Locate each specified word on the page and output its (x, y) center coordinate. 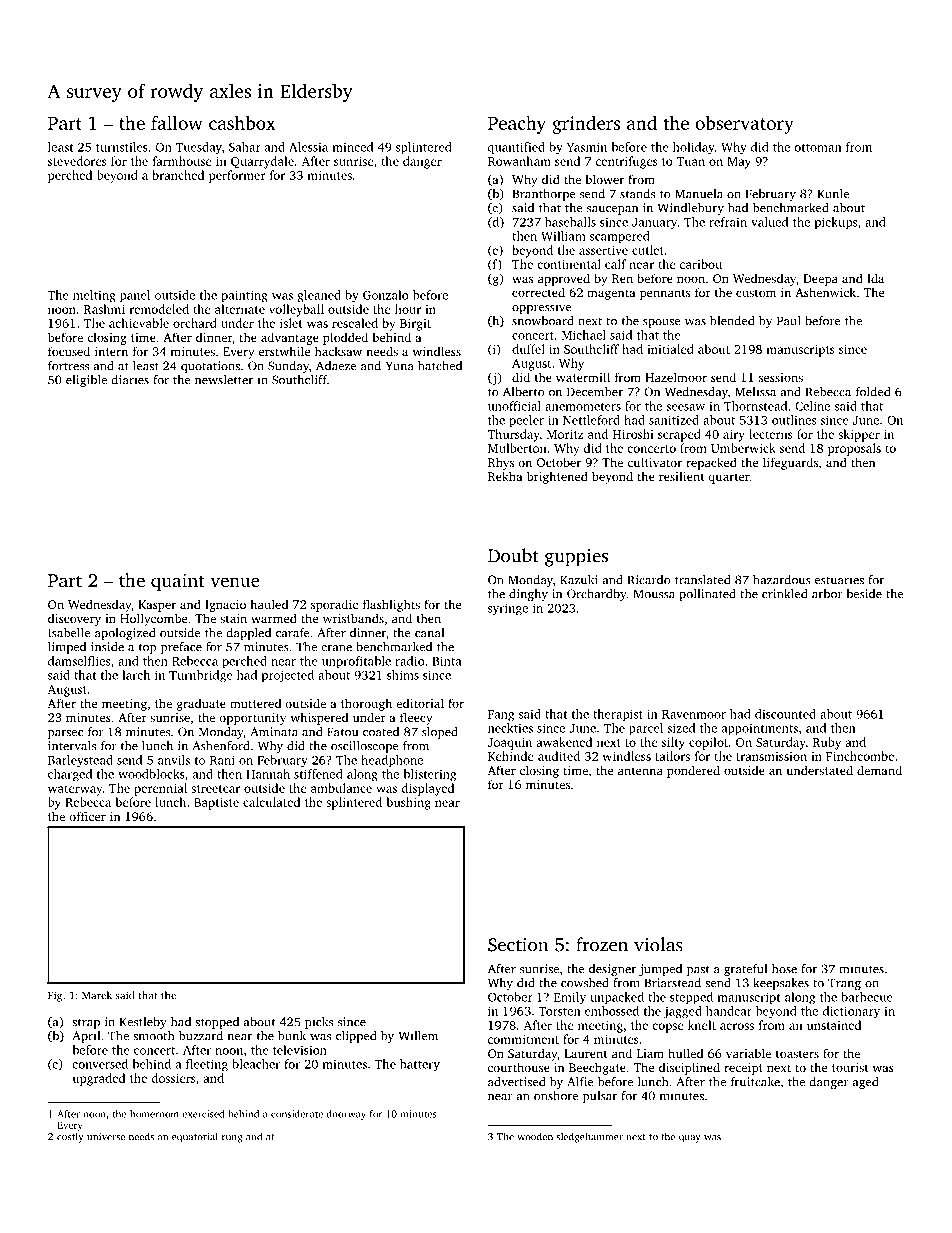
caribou (701, 264)
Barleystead (80, 761)
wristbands (353, 618)
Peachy (517, 125)
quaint (178, 582)
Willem (418, 1036)
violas (658, 944)
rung (232, 1139)
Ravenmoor (694, 714)
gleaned (319, 296)
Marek (97, 995)
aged (865, 1083)
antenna (640, 771)
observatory (744, 125)
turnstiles (122, 147)
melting (94, 296)
